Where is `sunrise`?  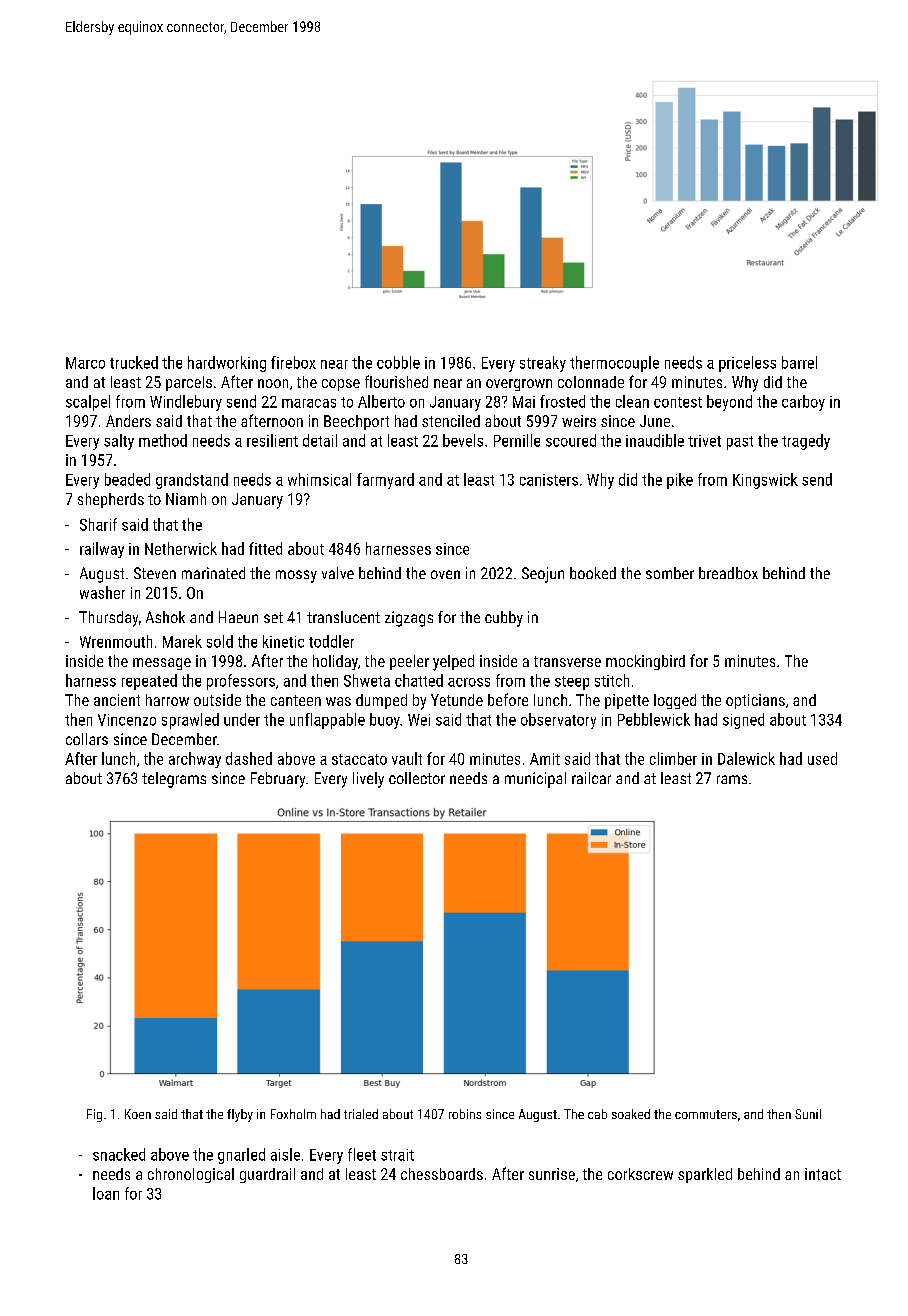 sunrise is located at coordinates (552, 1174).
